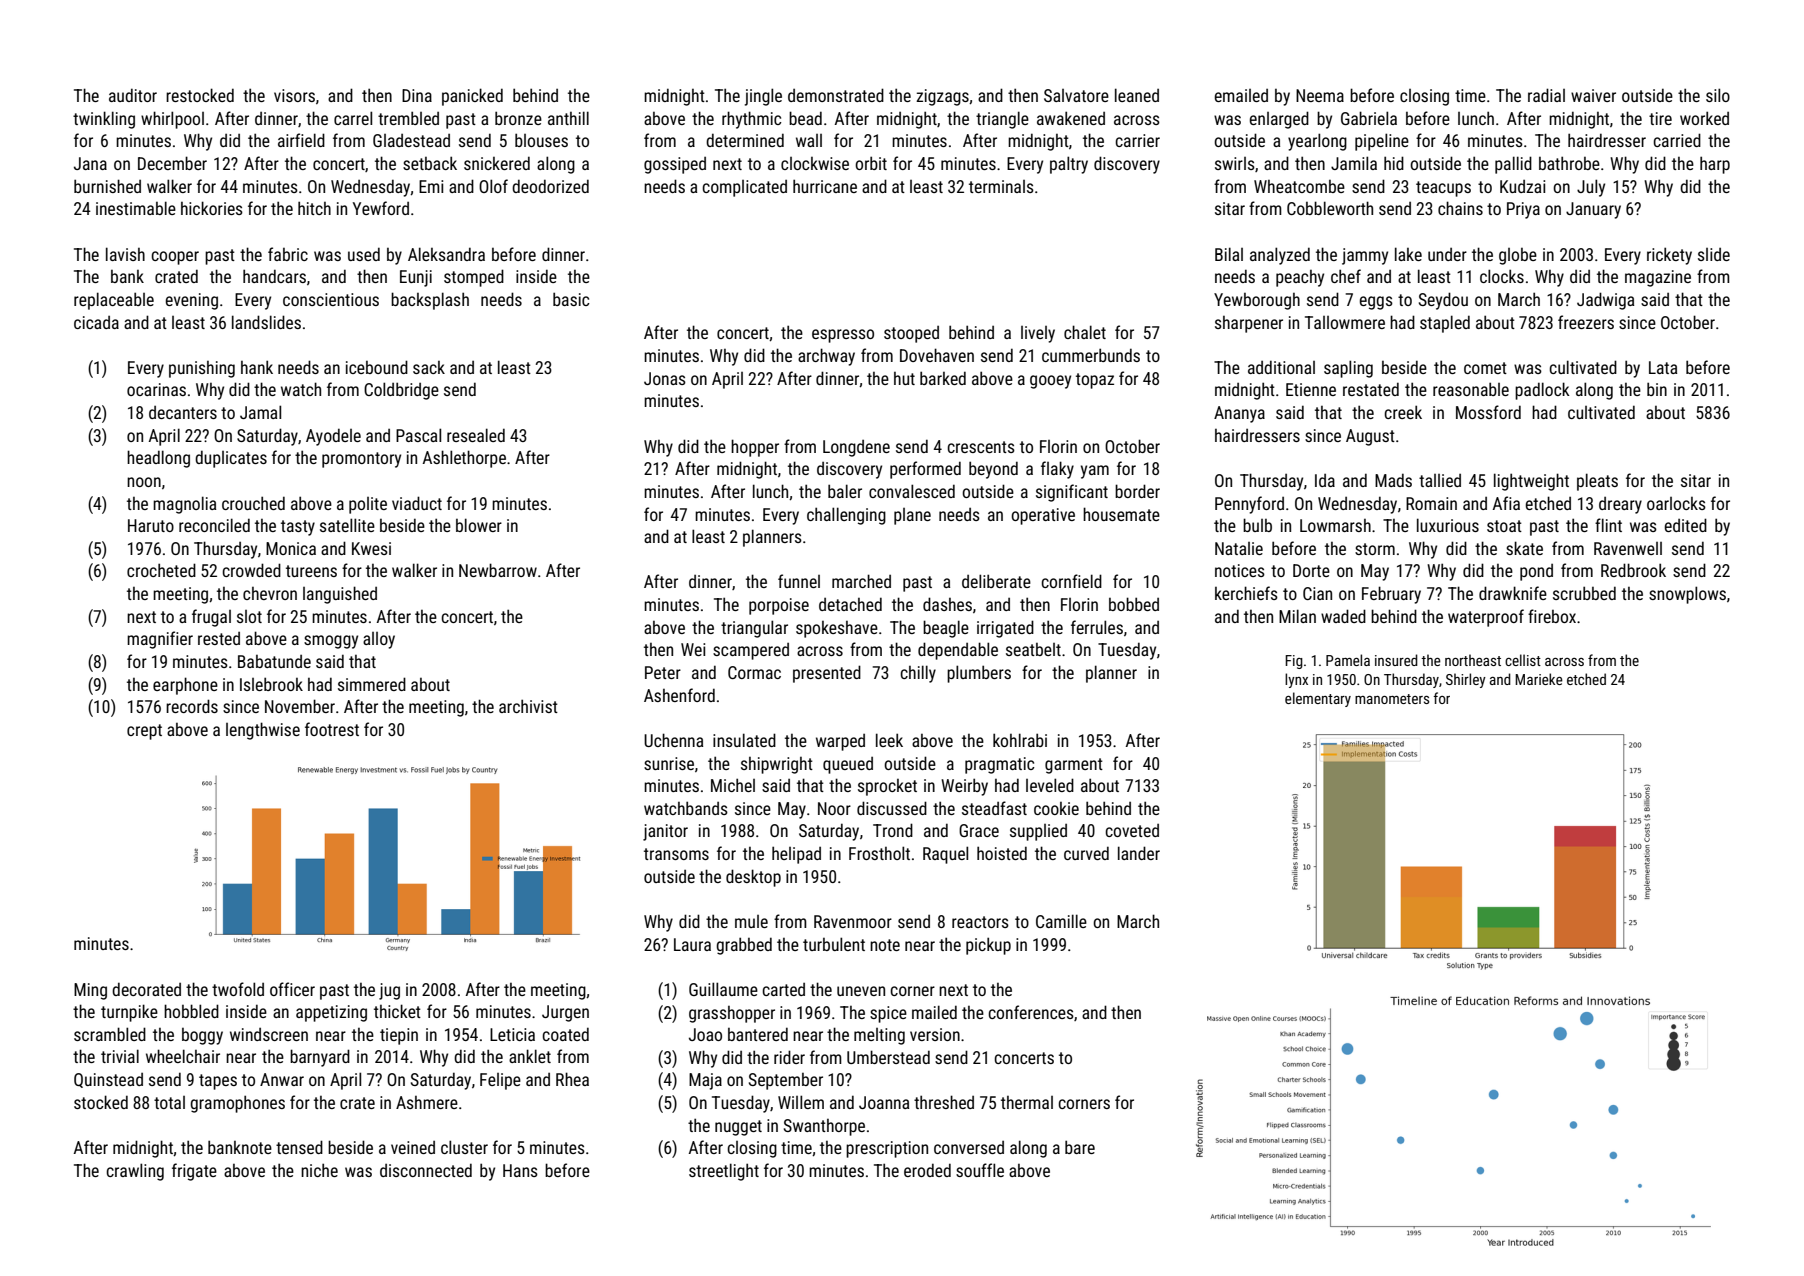 This image has width=1804, height=1276. Describe the element at coordinates (1279, 120) in the image. I see `enlarged` at that location.
